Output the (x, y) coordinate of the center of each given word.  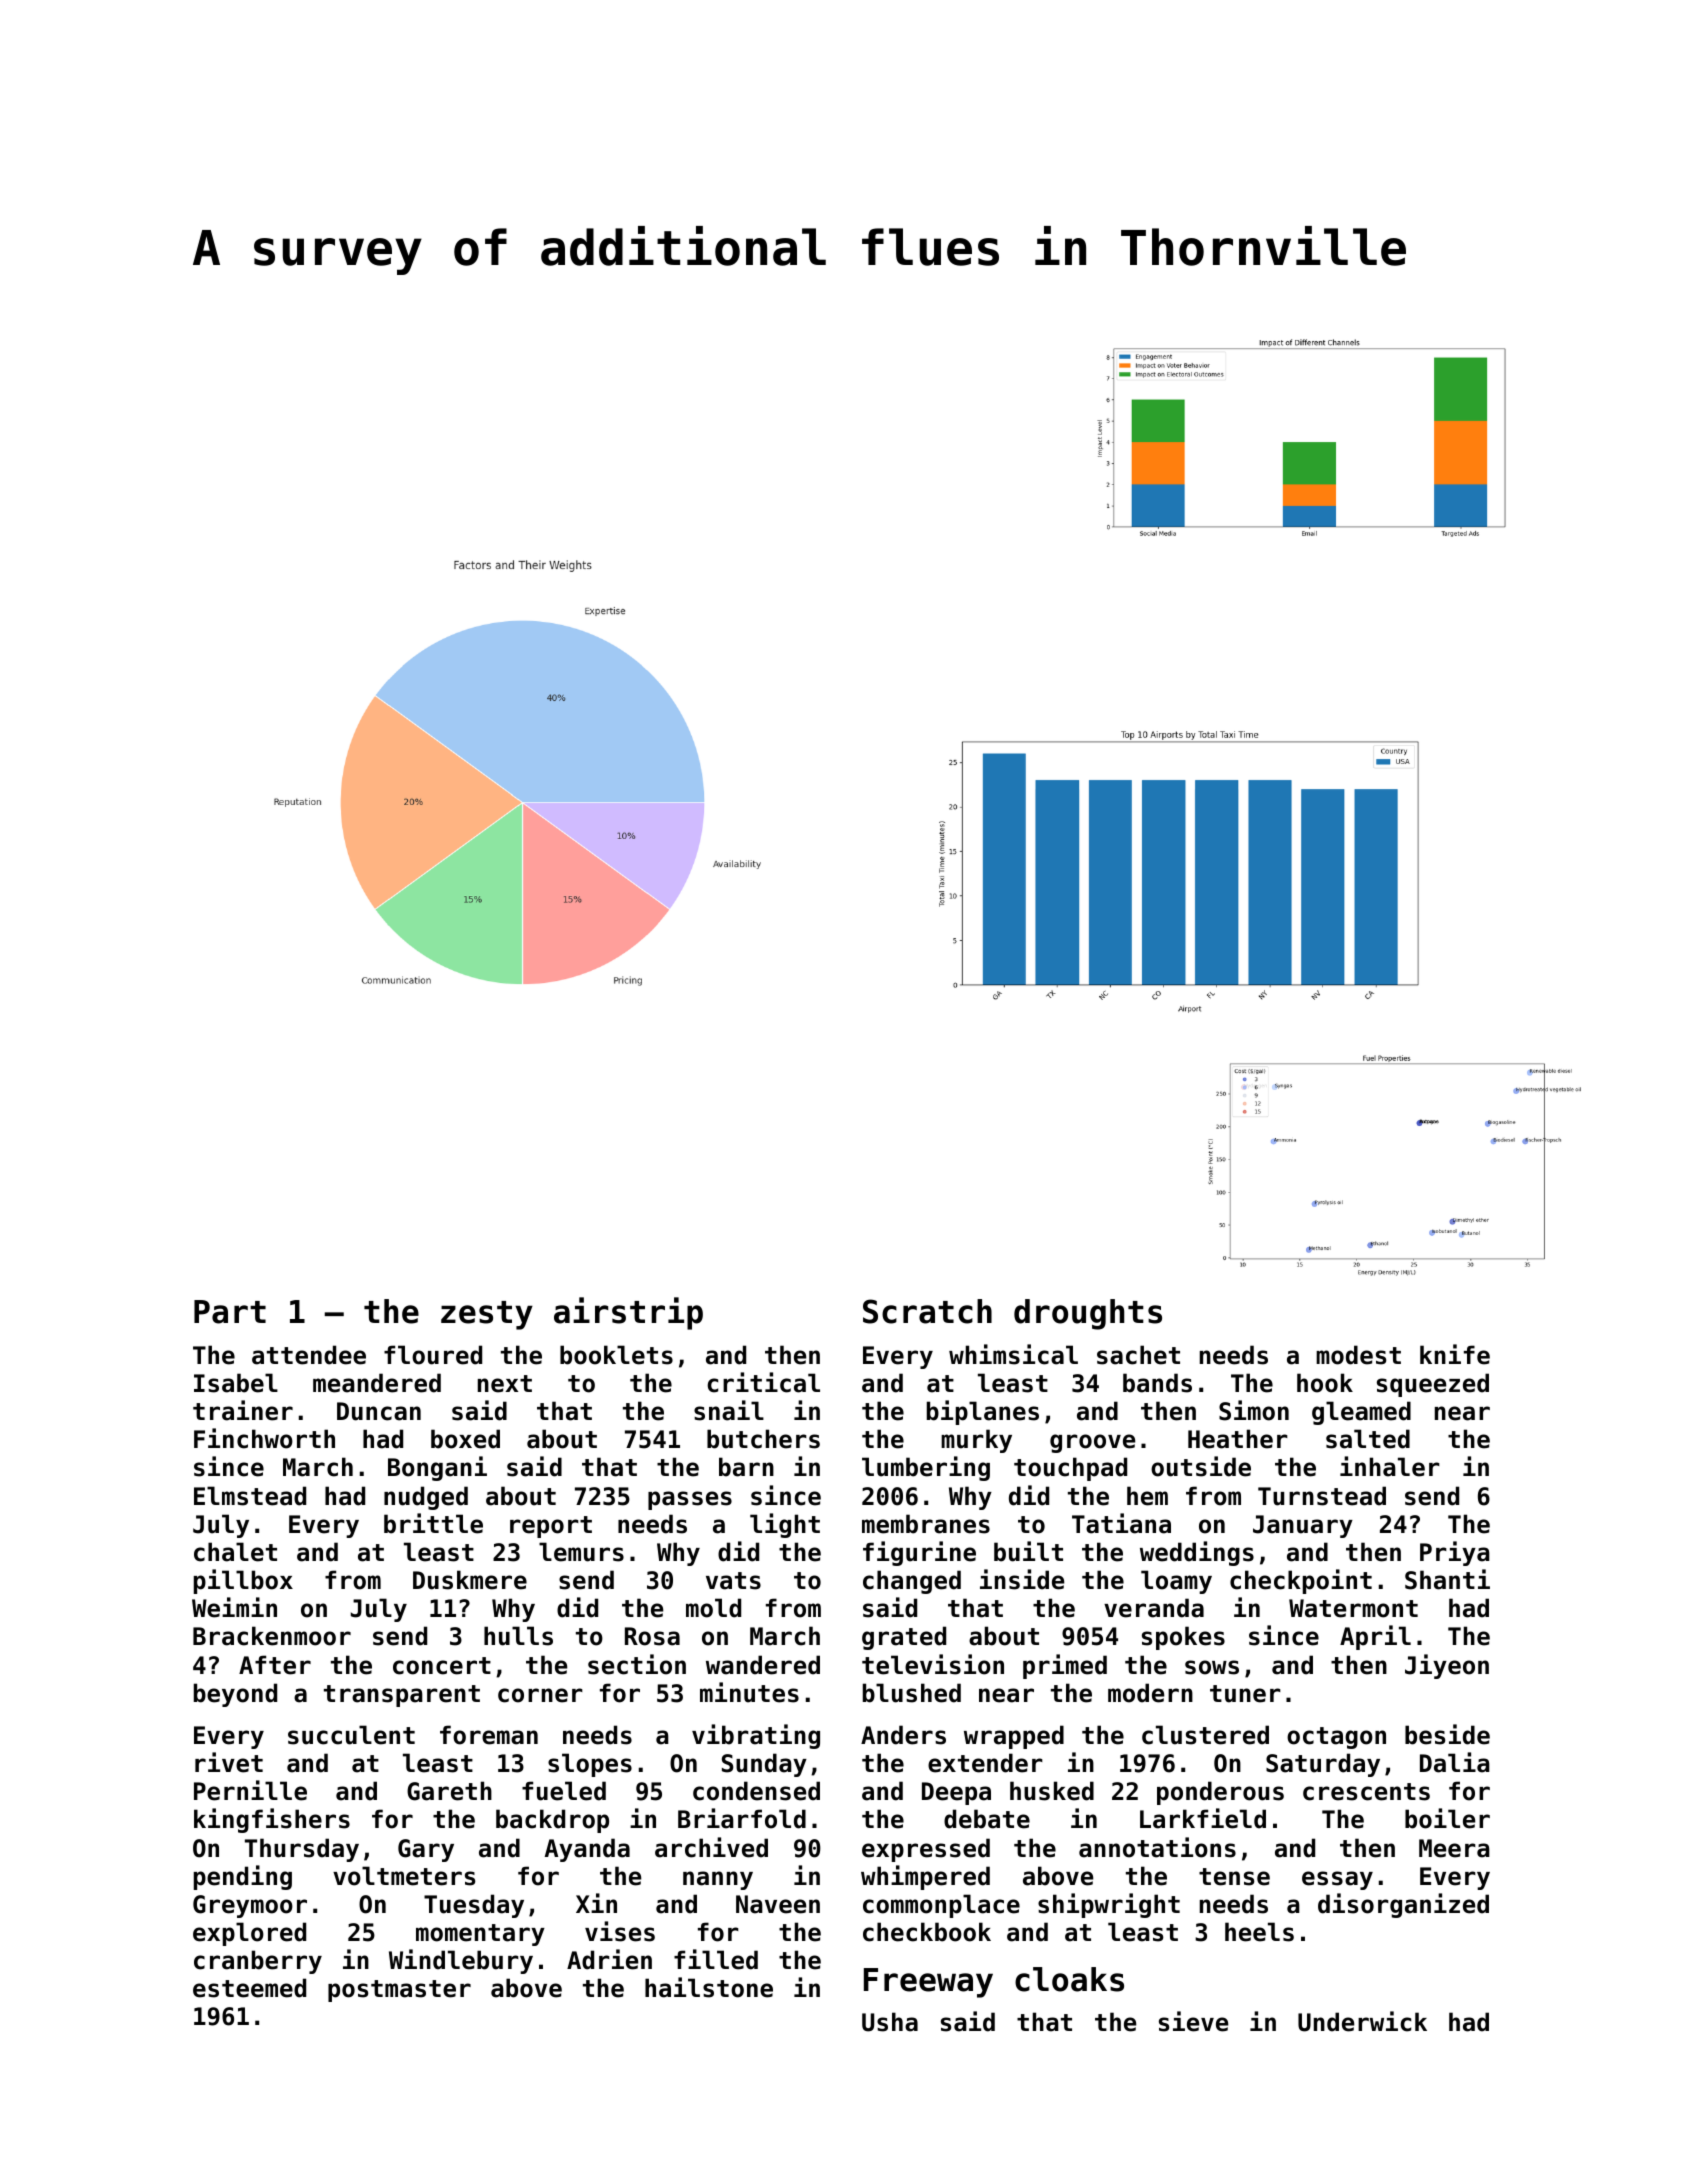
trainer (243, 1410)
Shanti (1447, 1579)
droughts (1088, 1314)
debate (987, 1819)
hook (1325, 1383)
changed (912, 1582)
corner (540, 1695)
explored (249, 1934)
